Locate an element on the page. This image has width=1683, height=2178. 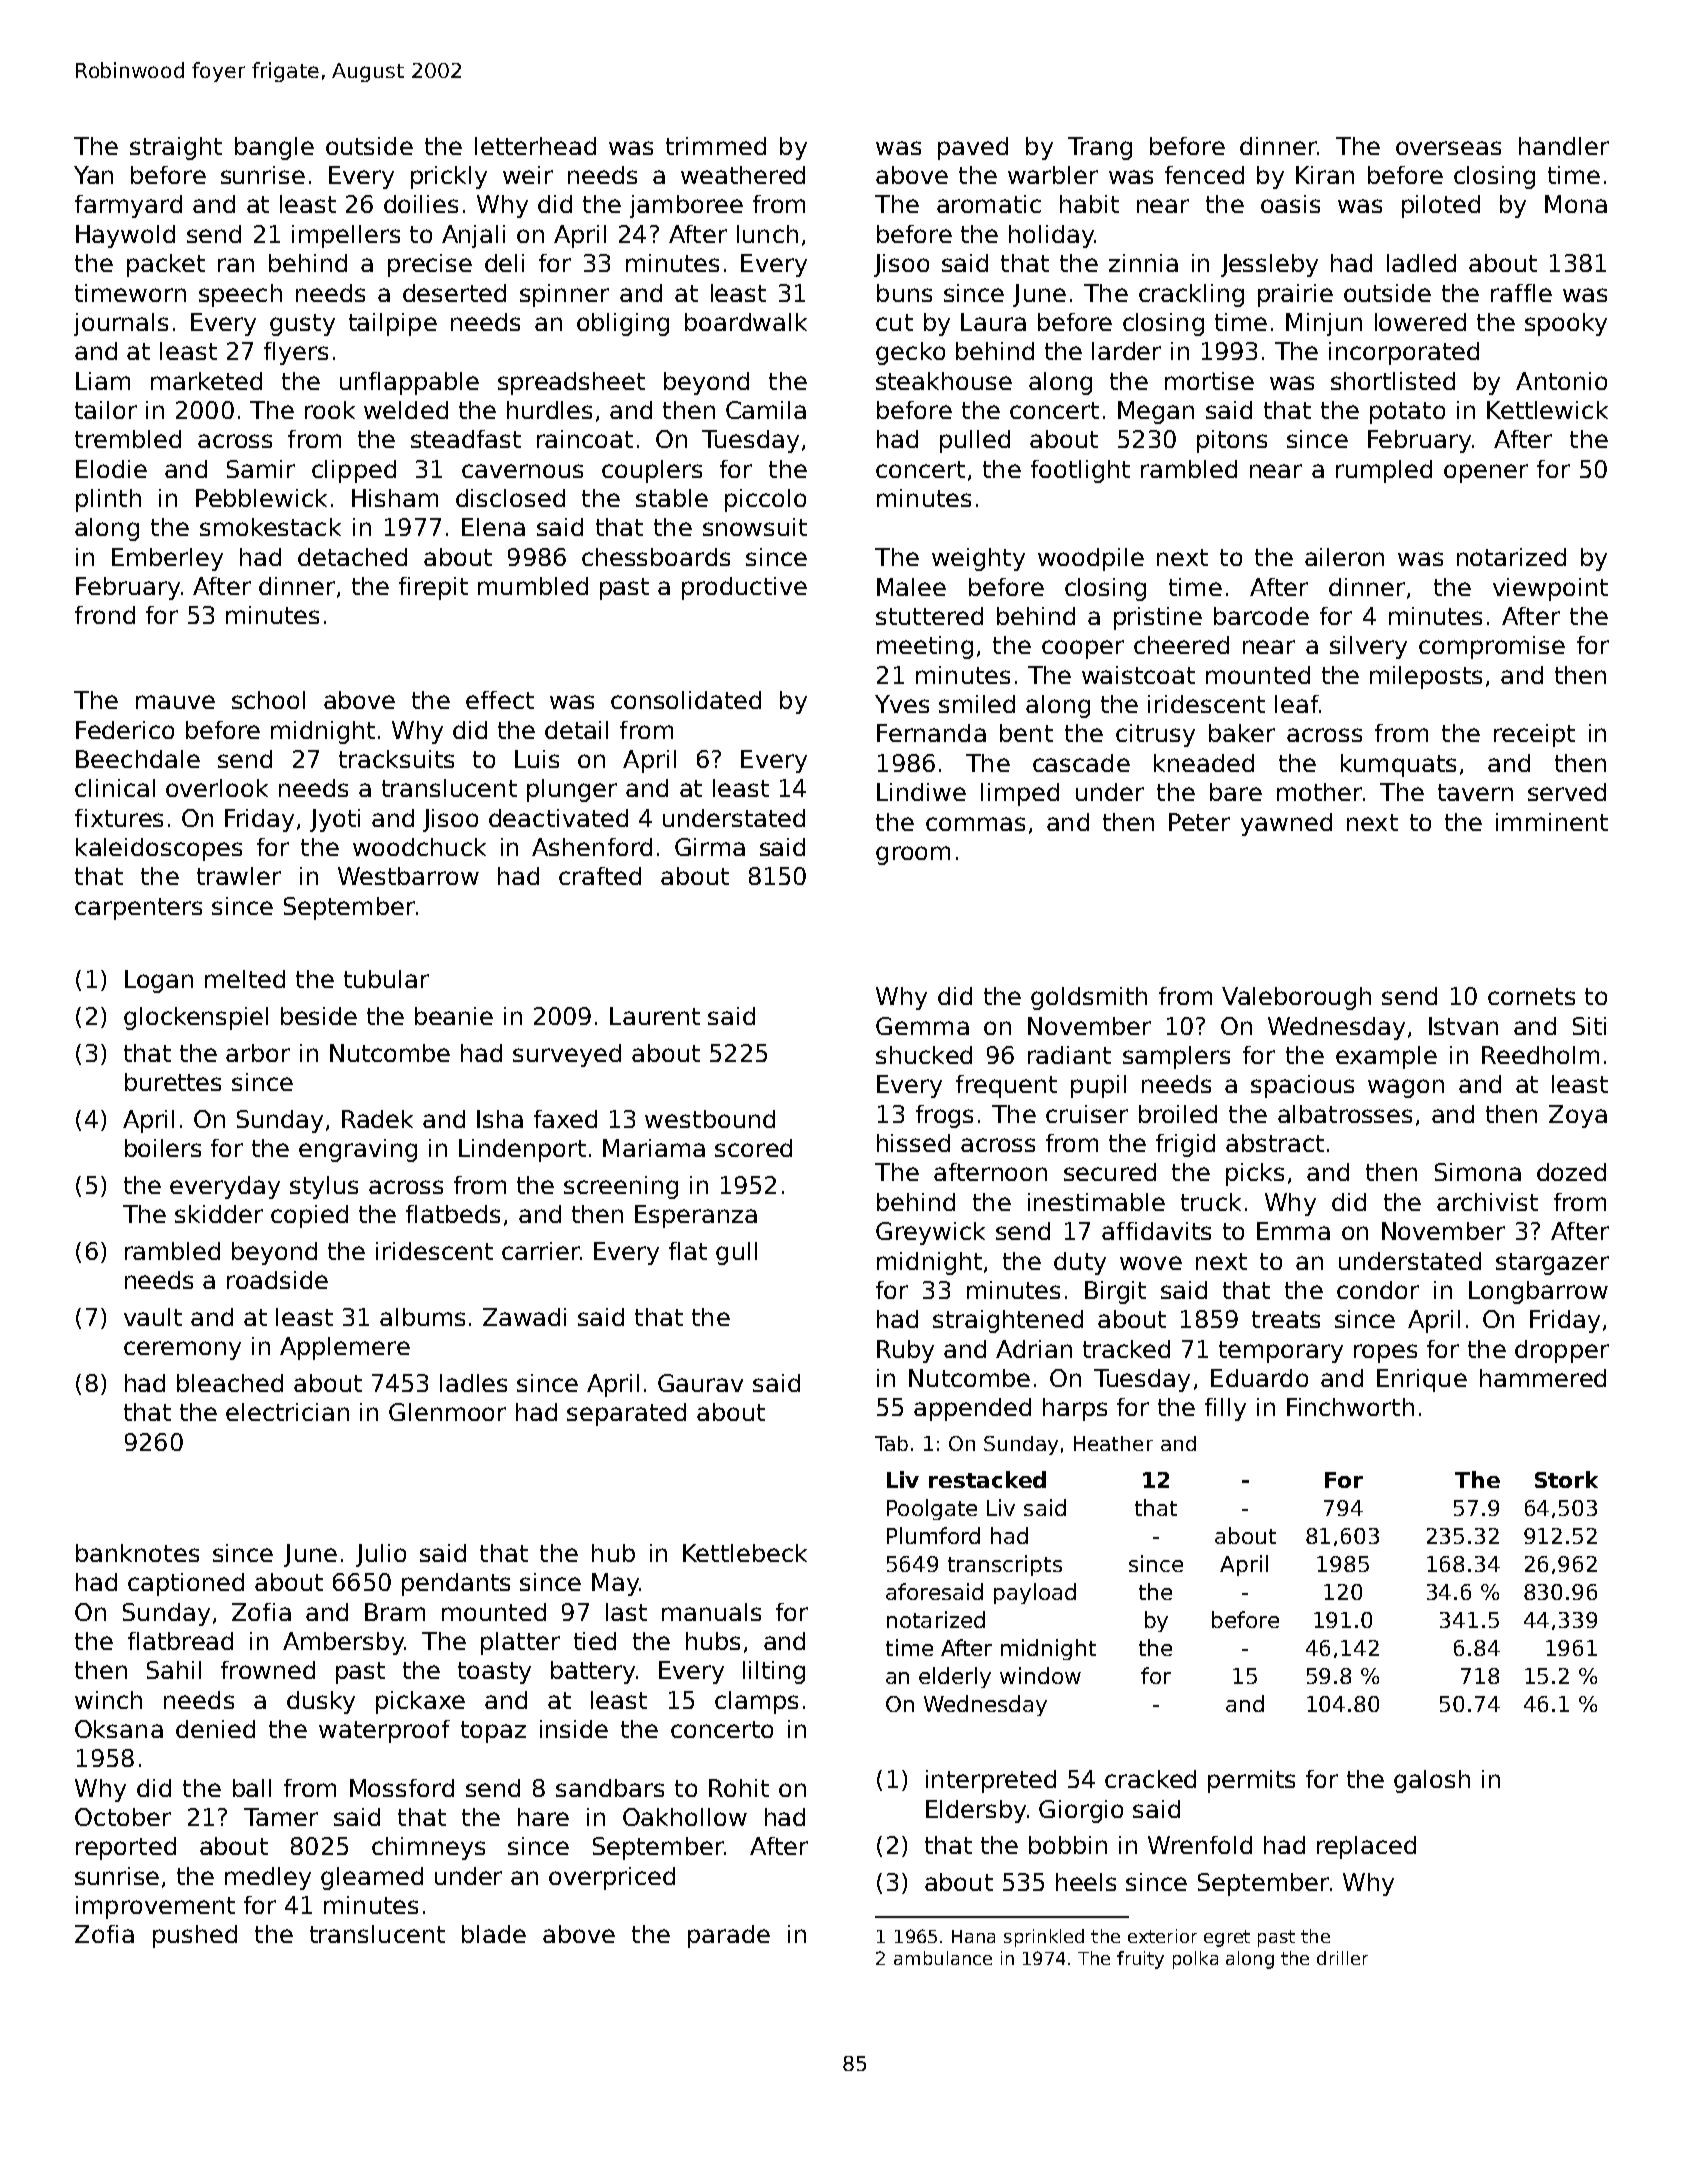
driller is located at coordinates (1342, 1958).
